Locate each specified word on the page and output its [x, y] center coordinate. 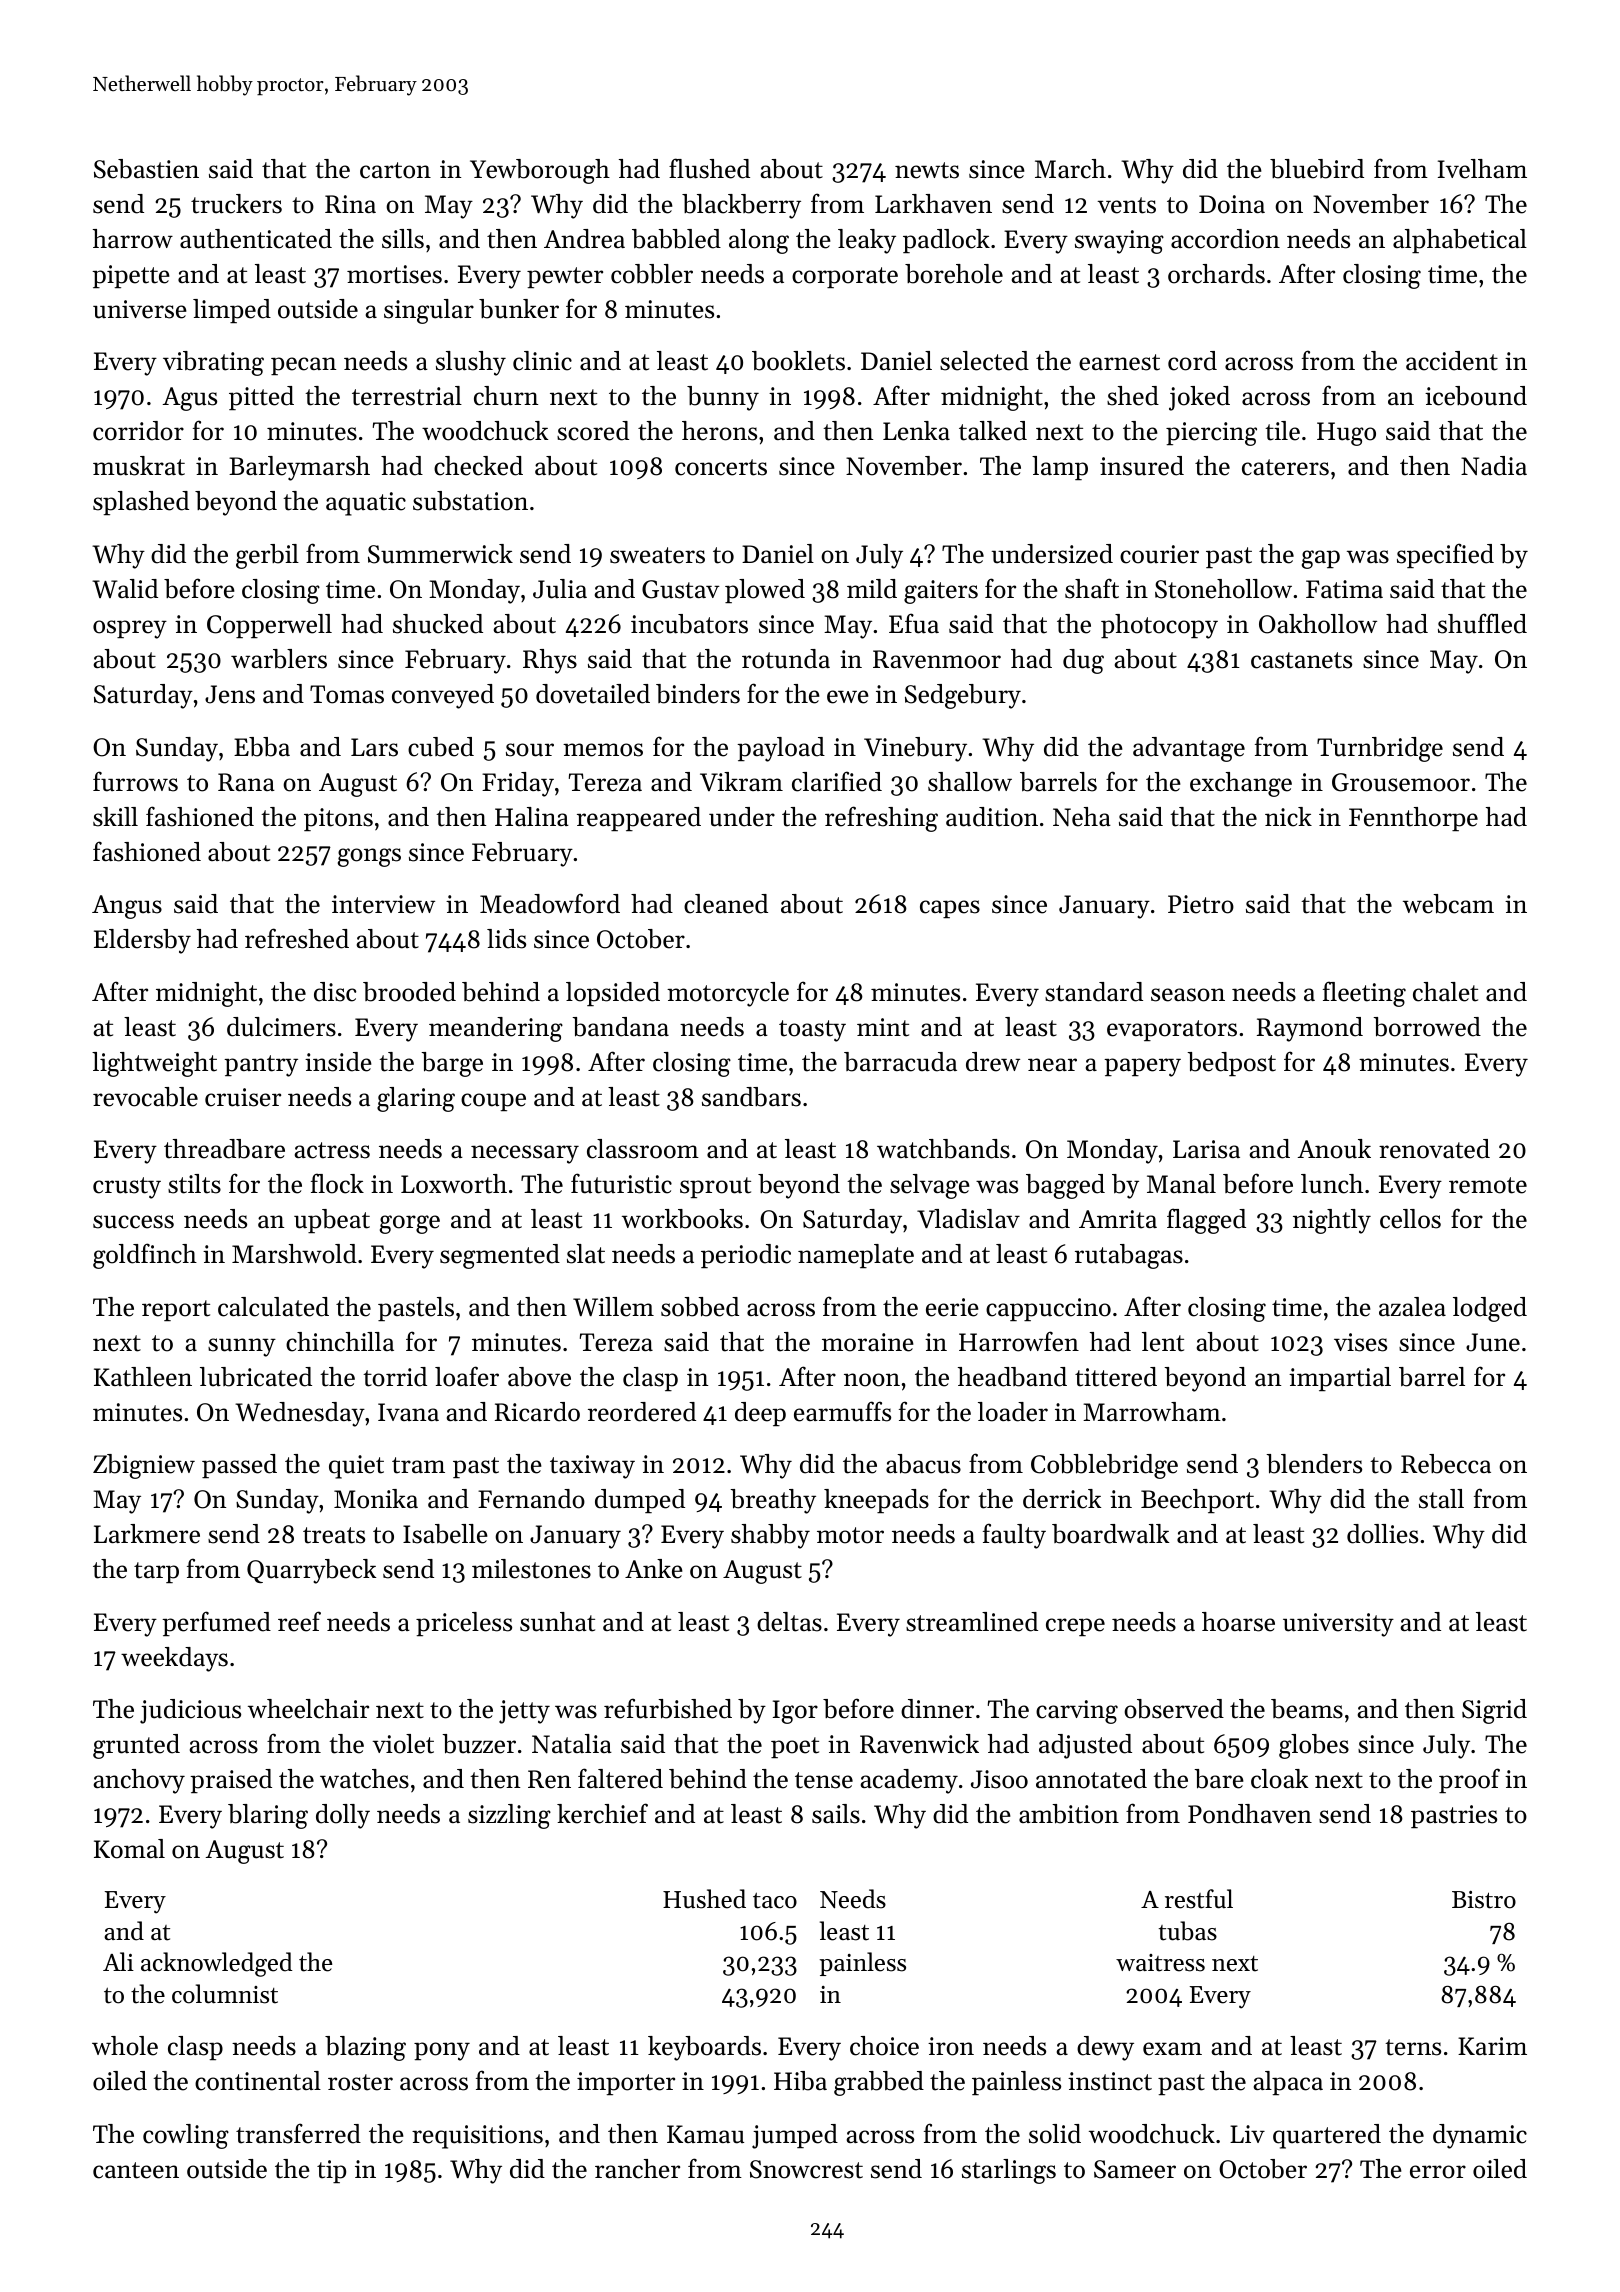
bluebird [1317, 169]
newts [927, 170]
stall [1441, 1499]
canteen [136, 2170]
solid [1055, 2134]
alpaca [1288, 2083]
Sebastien [146, 169]
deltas [789, 1622]
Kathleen [143, 1377]
